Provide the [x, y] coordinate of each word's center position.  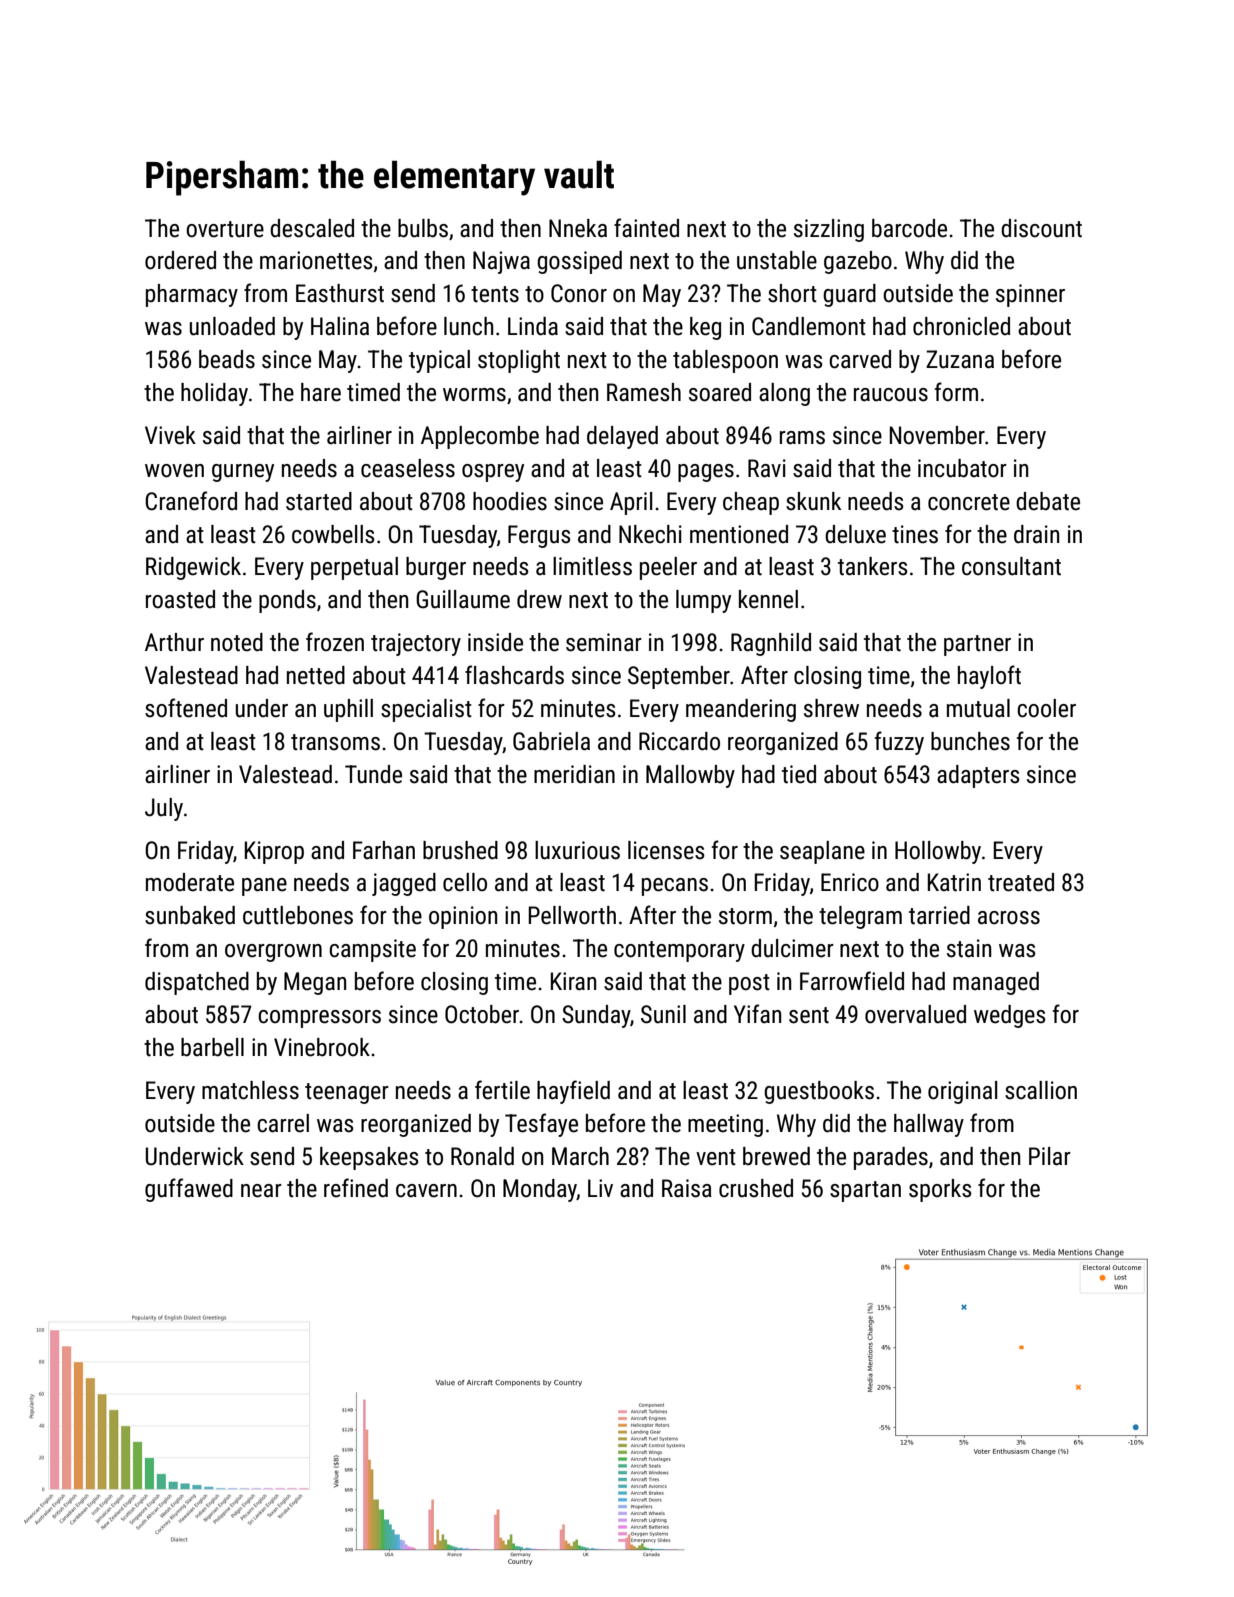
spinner [1030, 295]
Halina [340, 326]
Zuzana [960, 359]
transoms [335, 742]
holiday [214, 394]
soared [720, 392]
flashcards [514, 675]
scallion [1041, 1090]
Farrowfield [852, 981]
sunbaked [190, 915]
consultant [1011, 566]
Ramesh [644, 392]
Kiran [573, 981]
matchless [250, 1090]
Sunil [663, 1014]
